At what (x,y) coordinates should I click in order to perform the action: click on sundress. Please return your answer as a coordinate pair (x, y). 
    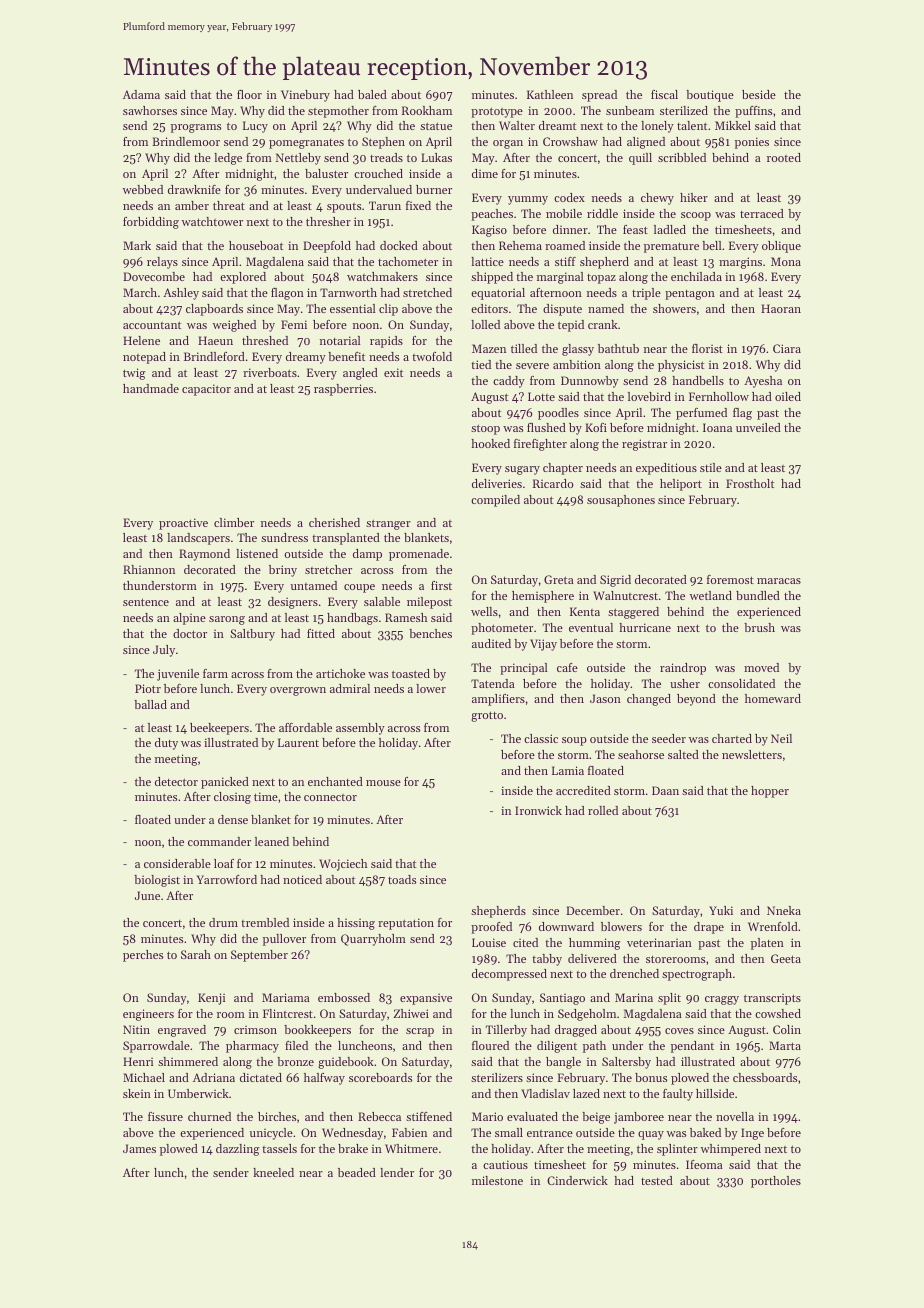
    Looking at the image, I should click on (284, 537).
